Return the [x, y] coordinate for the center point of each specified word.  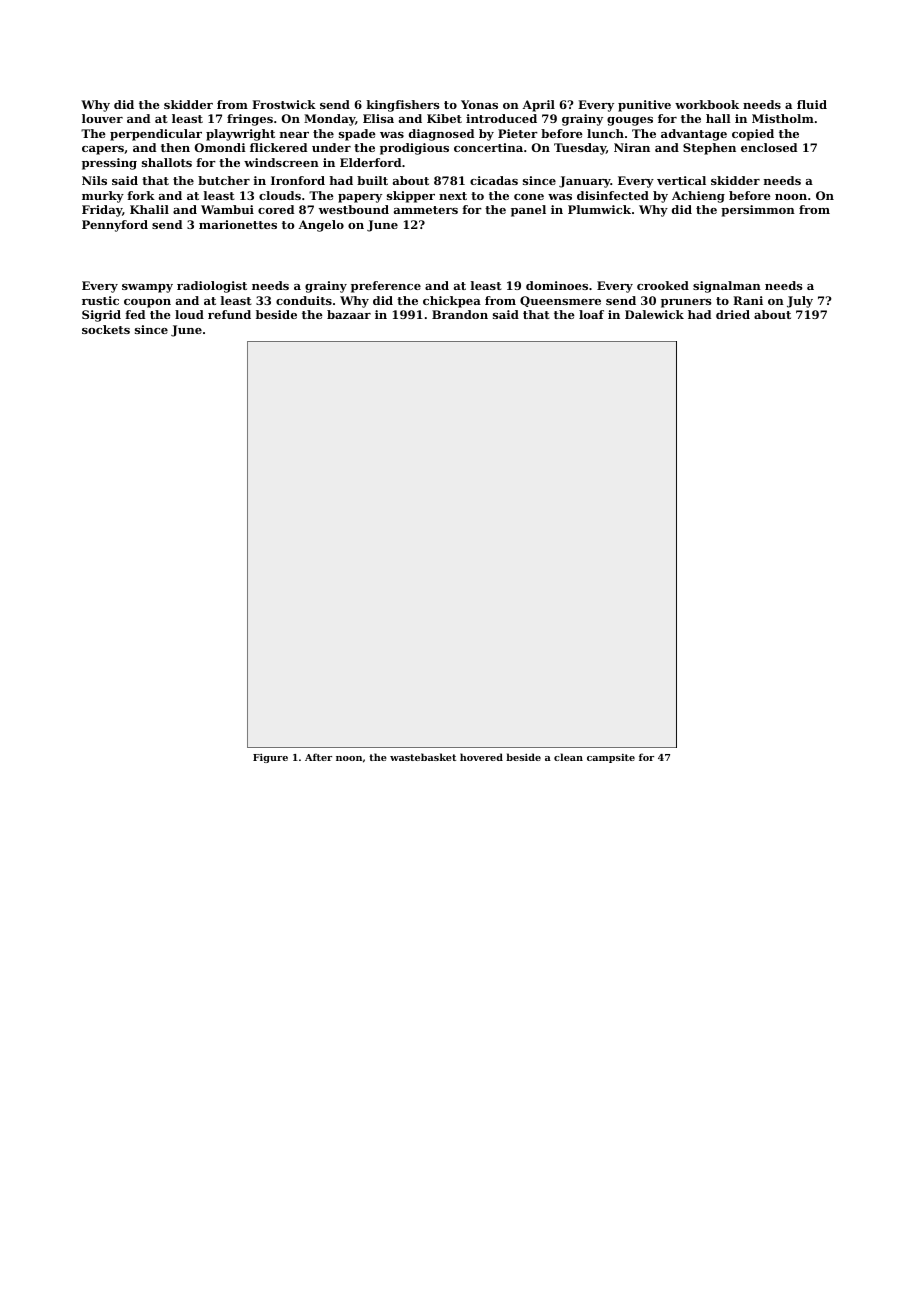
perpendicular [156, 135]
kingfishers [403, 106]
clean [568, 757]
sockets [106, 329]
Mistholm [783, 118]
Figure [270, 758]
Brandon [460, 314]
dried [733, 314]
